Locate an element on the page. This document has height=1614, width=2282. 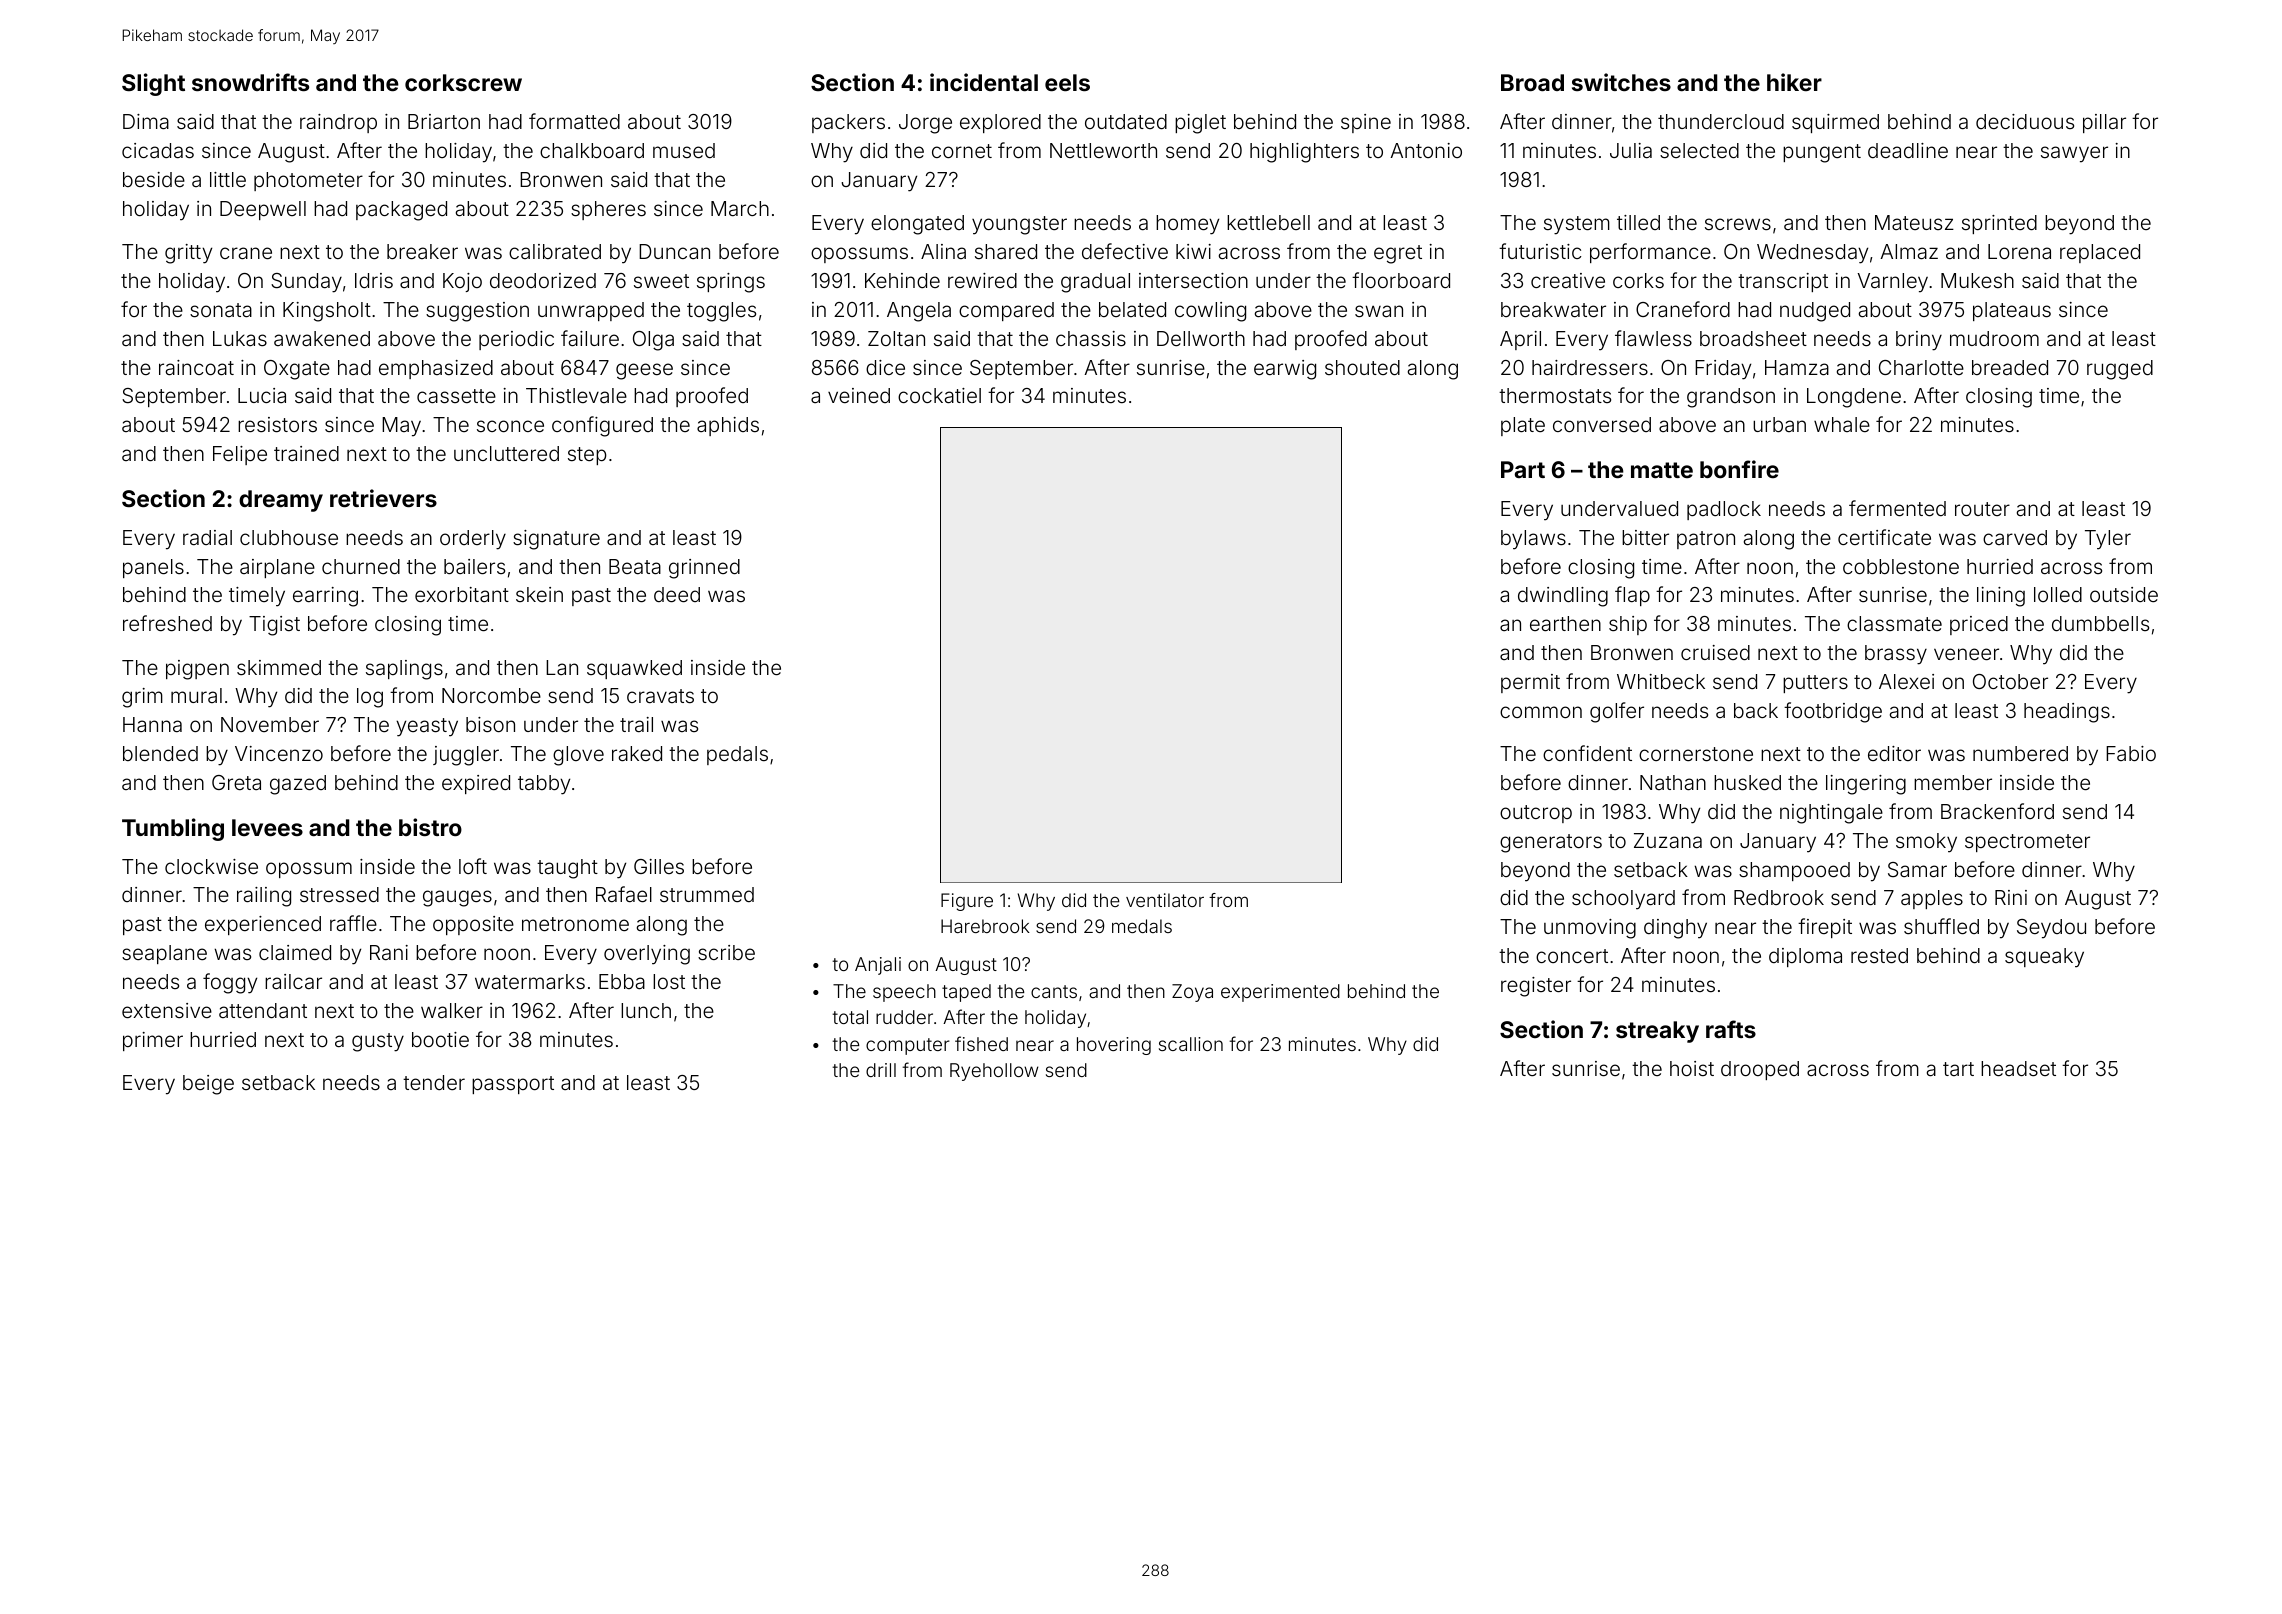
floorboard is located at coordinates (1401, 280).
